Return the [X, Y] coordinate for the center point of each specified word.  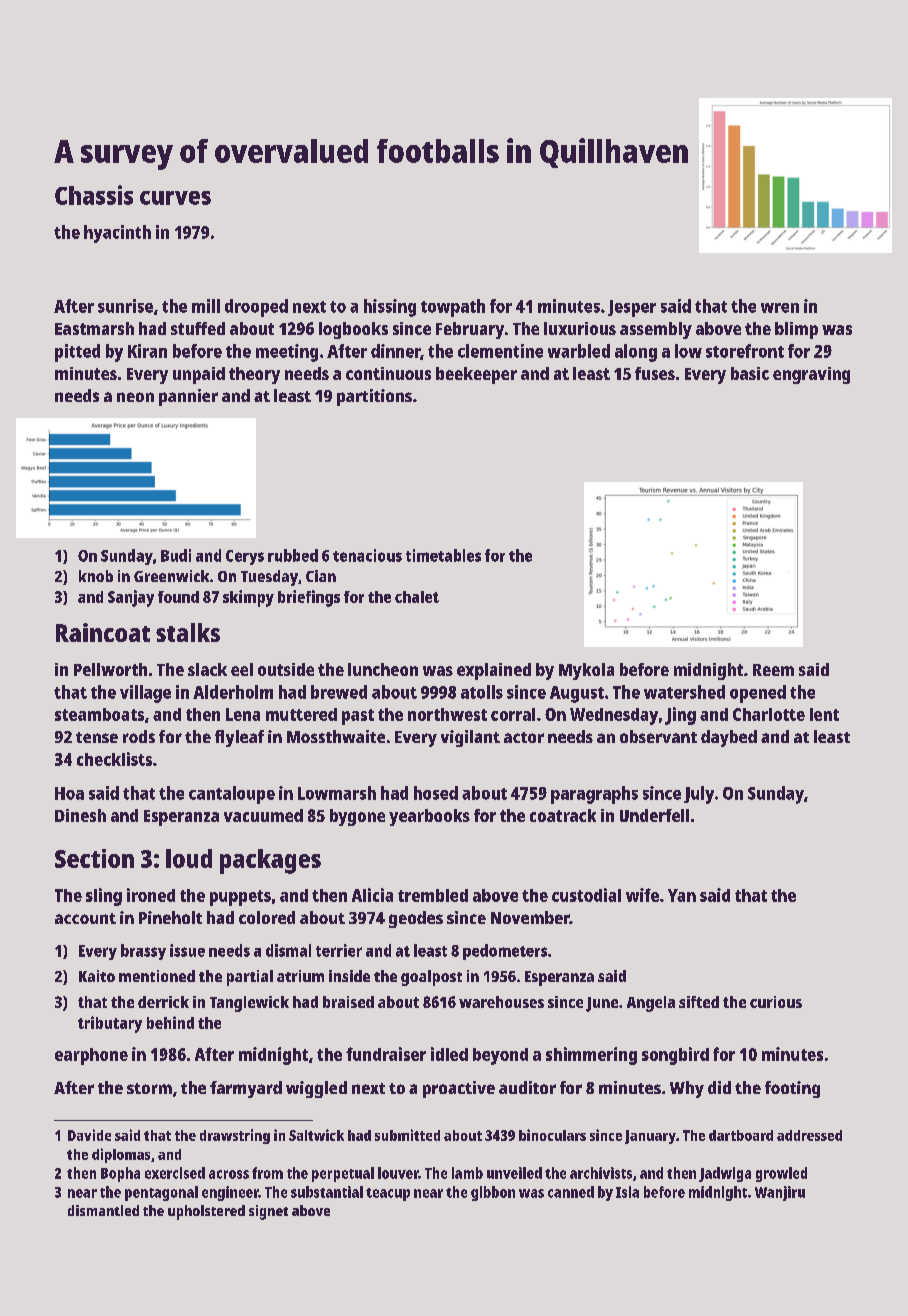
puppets [240, 898]
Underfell [654, 815]
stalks [188, 632]
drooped [256, 308]
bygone [357, 817]
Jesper [632, 308]
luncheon [383, 669]
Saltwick [316, 1135]
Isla [627, 1192]
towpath [453, 308]
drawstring [235, 1136]
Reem [773, 670]
